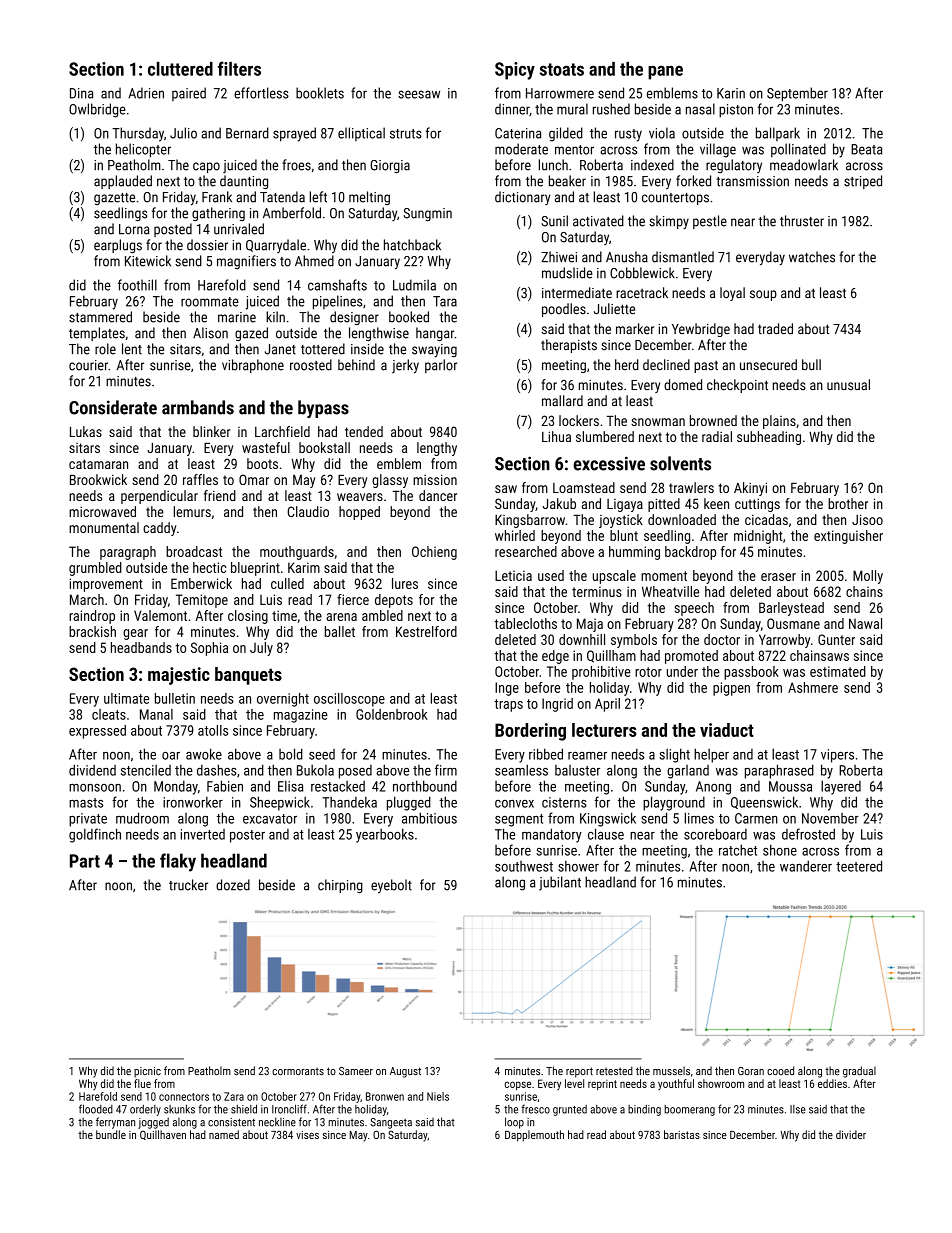 The image size is (952, 1233). Describe the element at coordinates (838, 671) in the document. I see `estimated` at that location.
